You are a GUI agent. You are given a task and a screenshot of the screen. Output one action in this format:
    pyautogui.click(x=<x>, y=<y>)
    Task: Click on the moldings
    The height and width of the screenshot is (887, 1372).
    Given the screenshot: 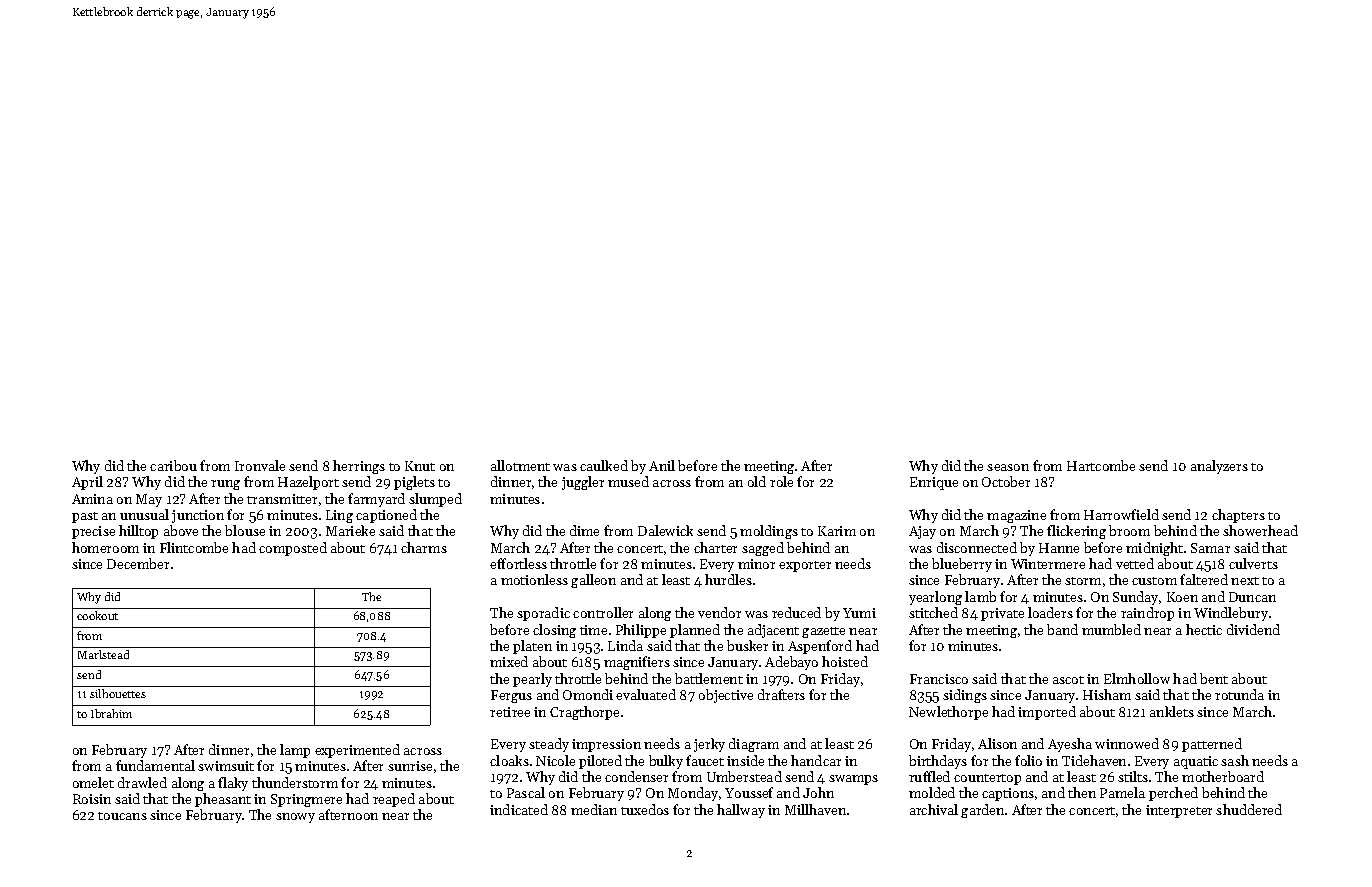 What is the action you would take?
    pyautogui.click(x=769, y=532)
